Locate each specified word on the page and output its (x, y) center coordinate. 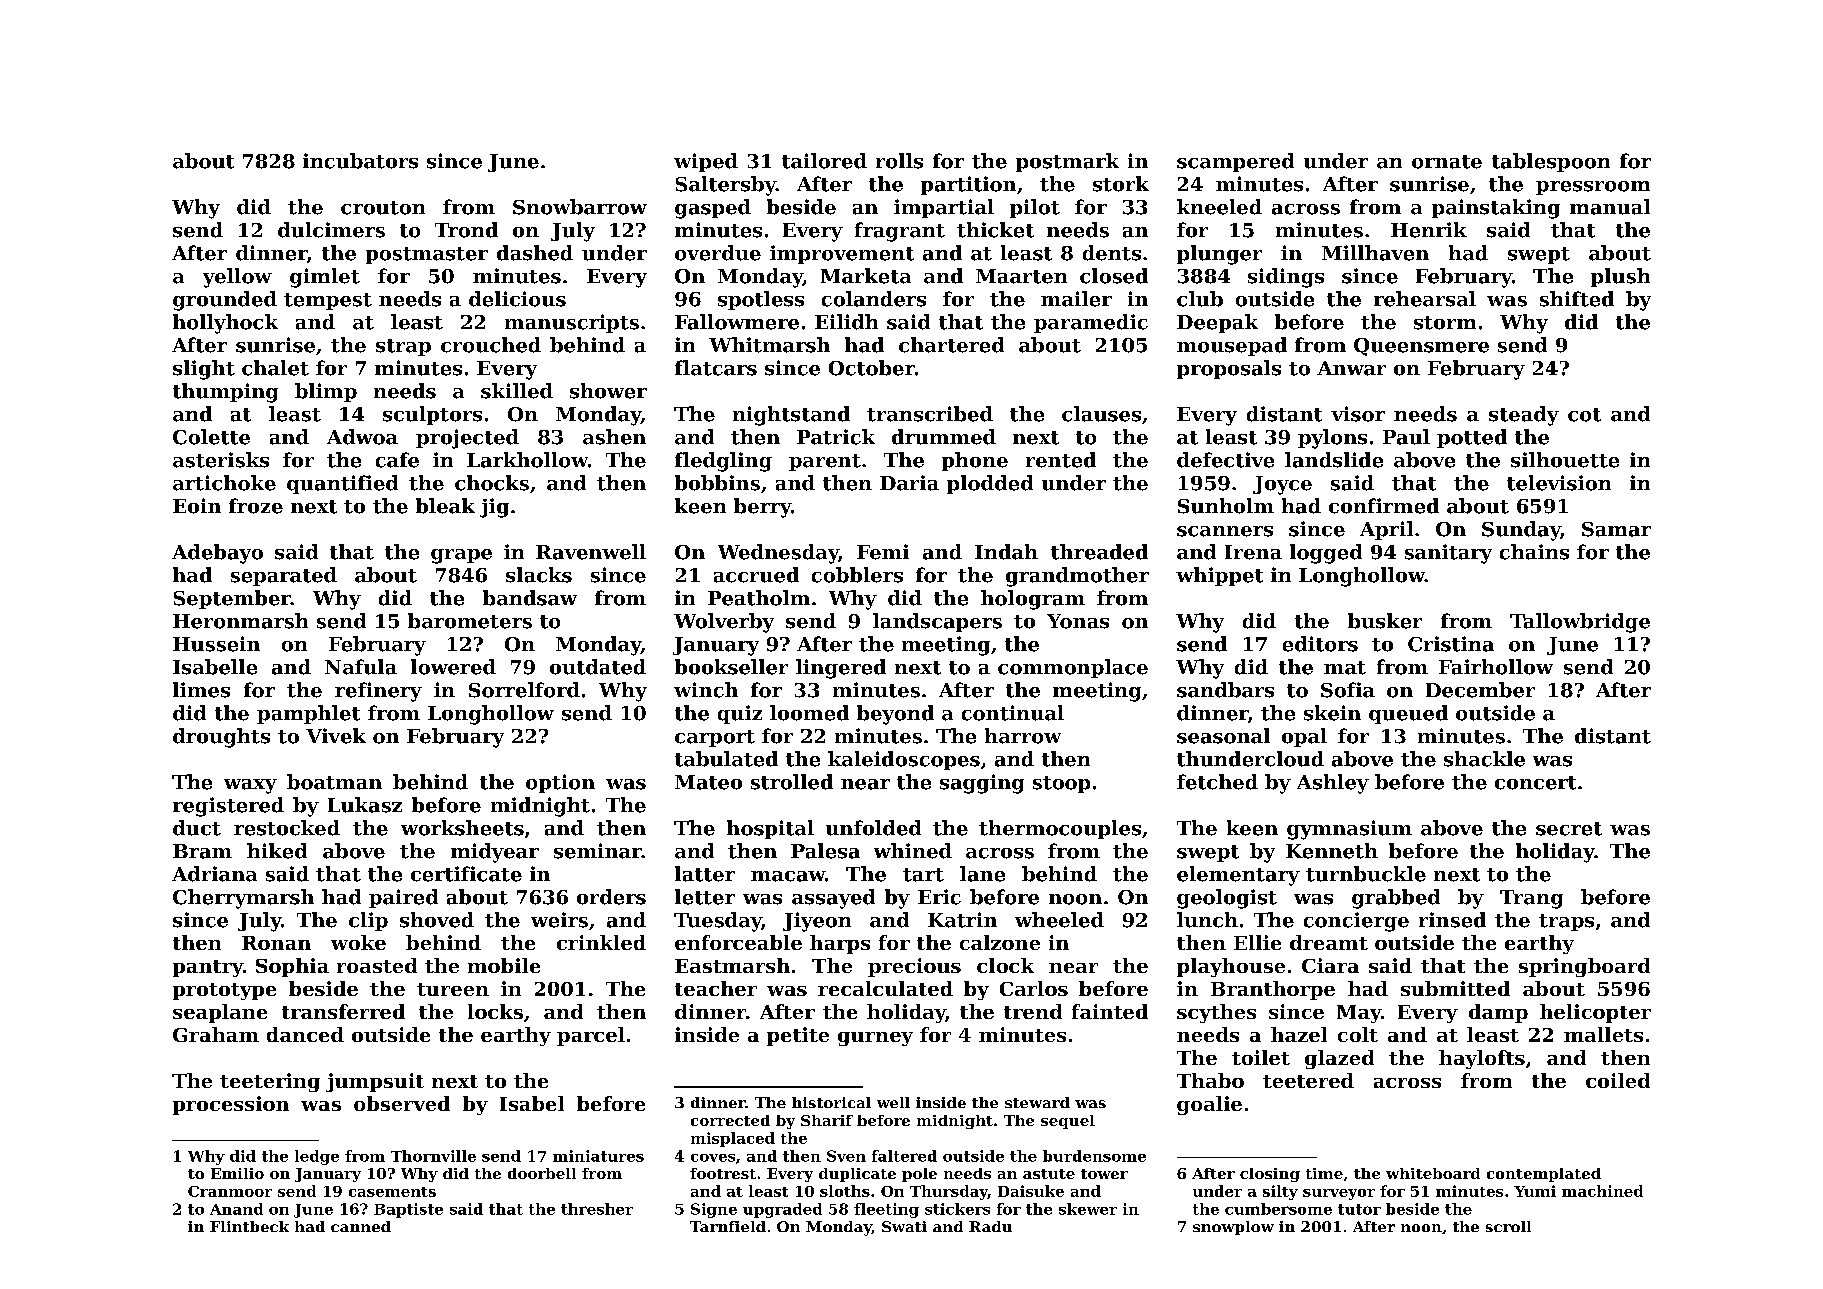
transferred (343, 1011)
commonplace (1073, 668)
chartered (951, 345)
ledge (317, 1157)
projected (467, 439)
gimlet (325, 278)
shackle (1484, 759)
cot (1584, 415)
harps (840, 944)
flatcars (716, 368)
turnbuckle (1366, 874)
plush (1620, 277)
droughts (221, 738)
